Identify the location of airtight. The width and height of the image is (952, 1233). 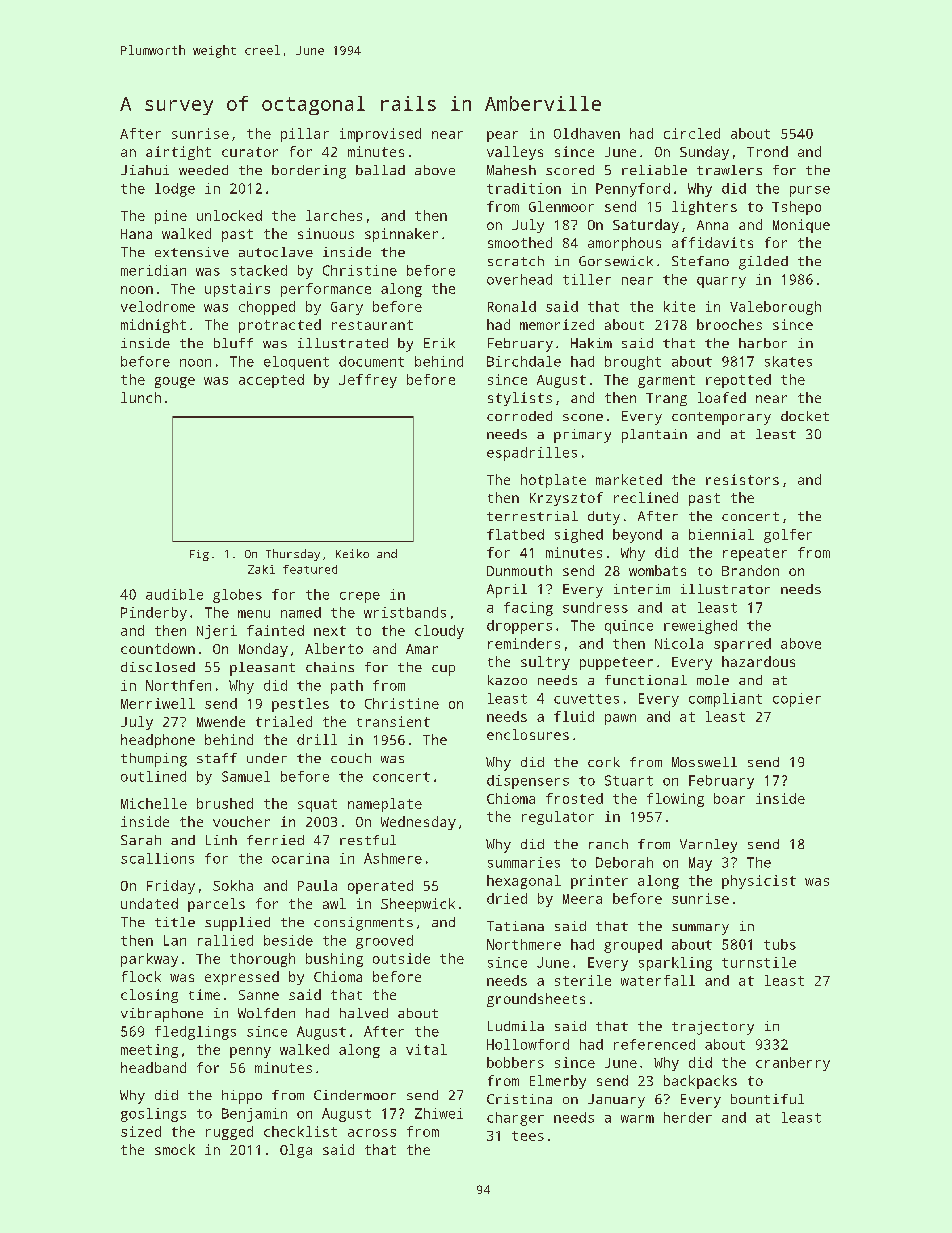
(178, 153).
